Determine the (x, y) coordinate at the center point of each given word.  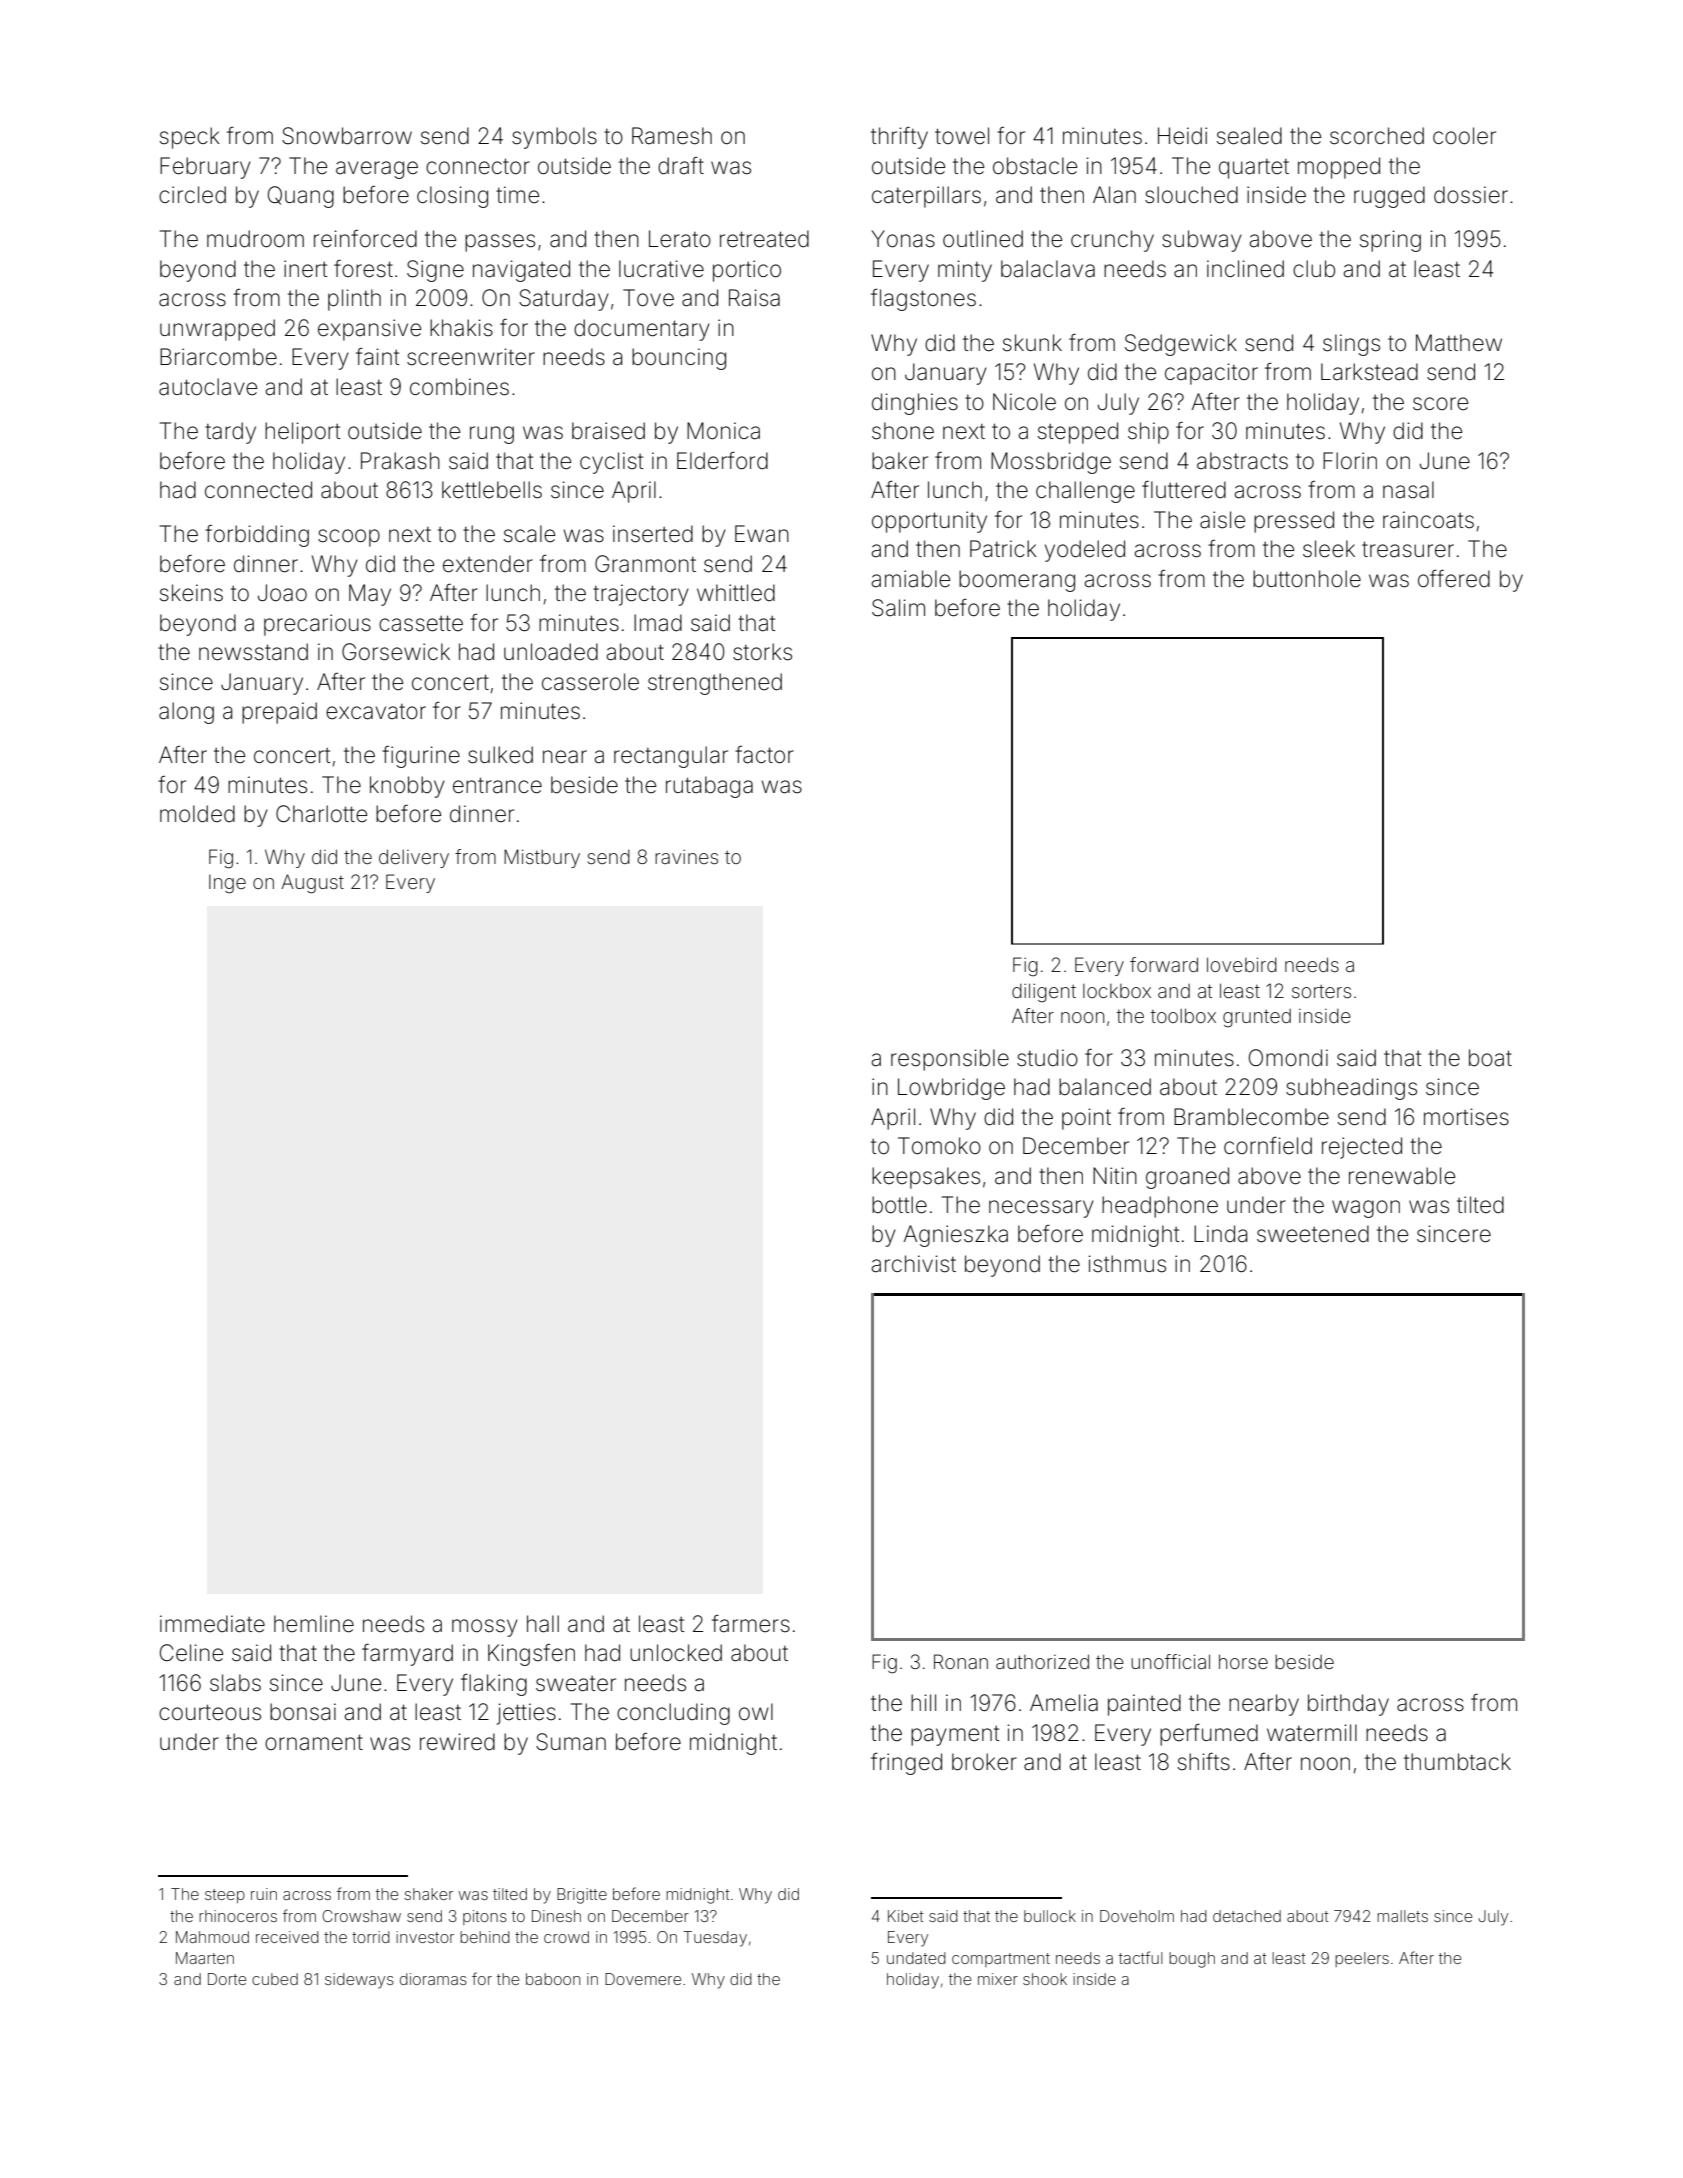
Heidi (1182, 136)
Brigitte (582, 1896)
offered (1454, 579)
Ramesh (672, 136)
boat (1490, 1058)
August (312, 884)
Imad (658, 623)
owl (756, 1712)
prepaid (279, 713)
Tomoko (939, 1146)
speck (190, 138)
